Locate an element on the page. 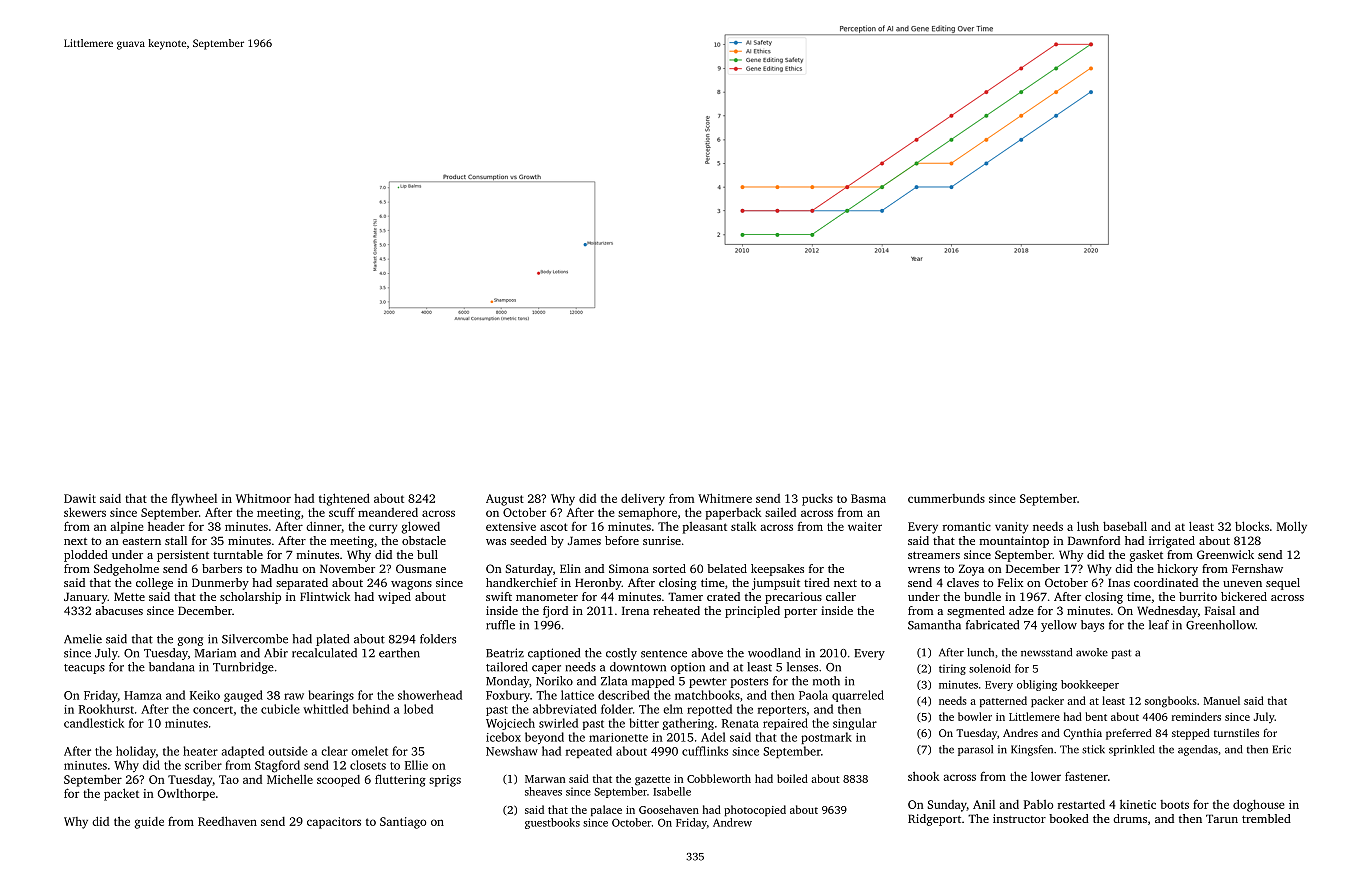  Foxbury is located at coordinates (508, 696).
